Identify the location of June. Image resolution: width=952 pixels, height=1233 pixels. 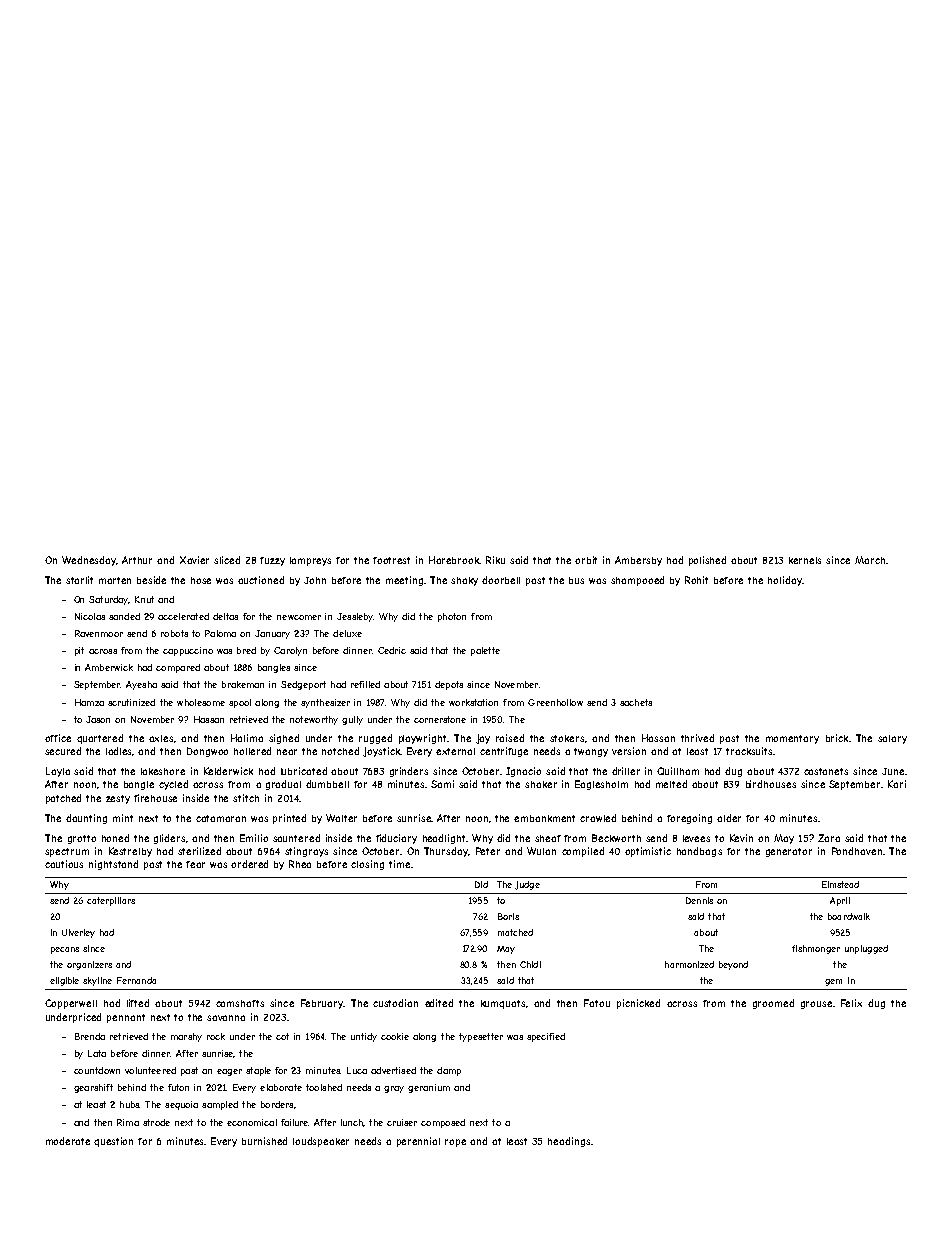
(893, 771).
